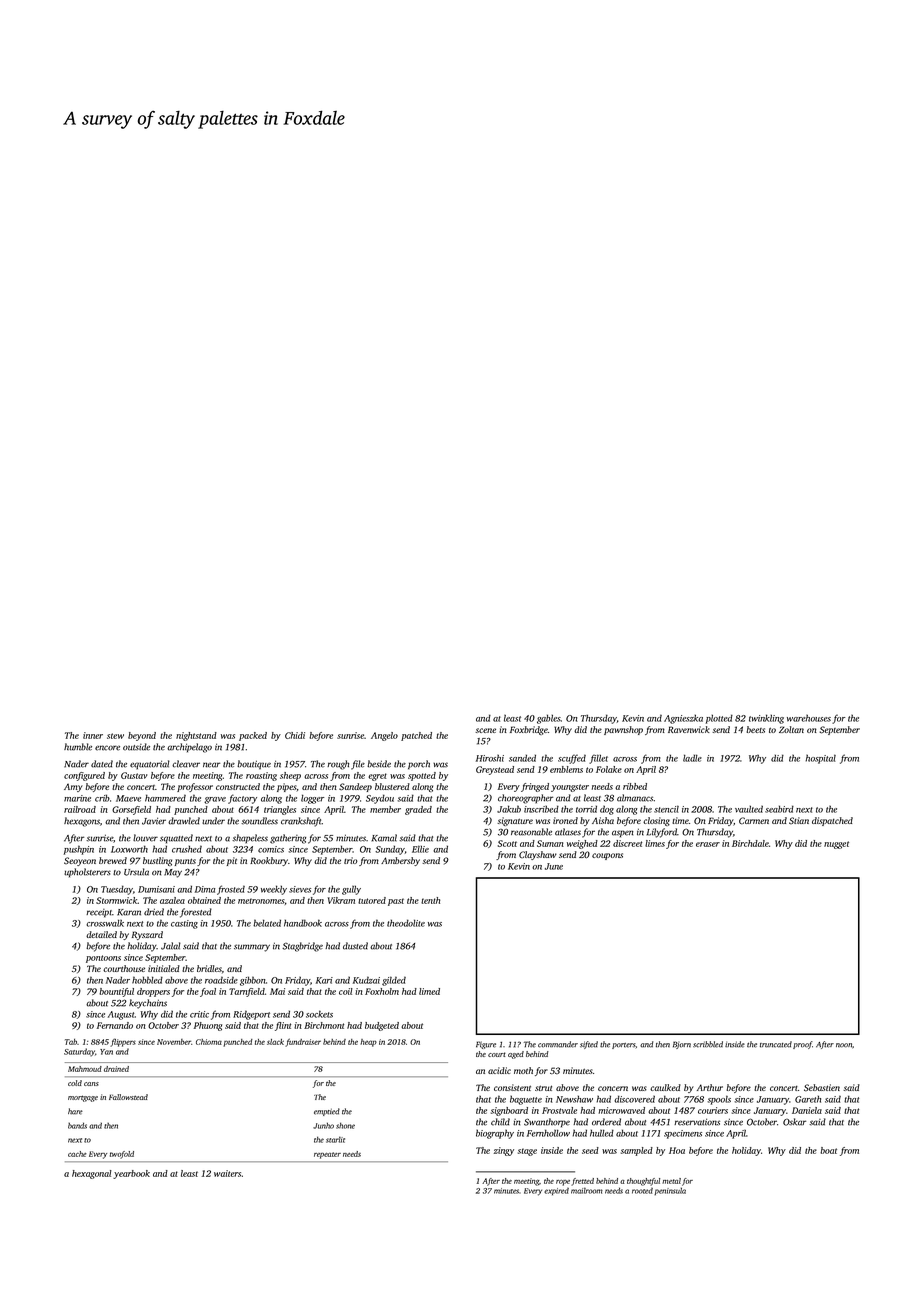  What do you see at coordinates (776, 1044) in the screenshot?
I see `truncated` at bounding box center [776, 1044].
